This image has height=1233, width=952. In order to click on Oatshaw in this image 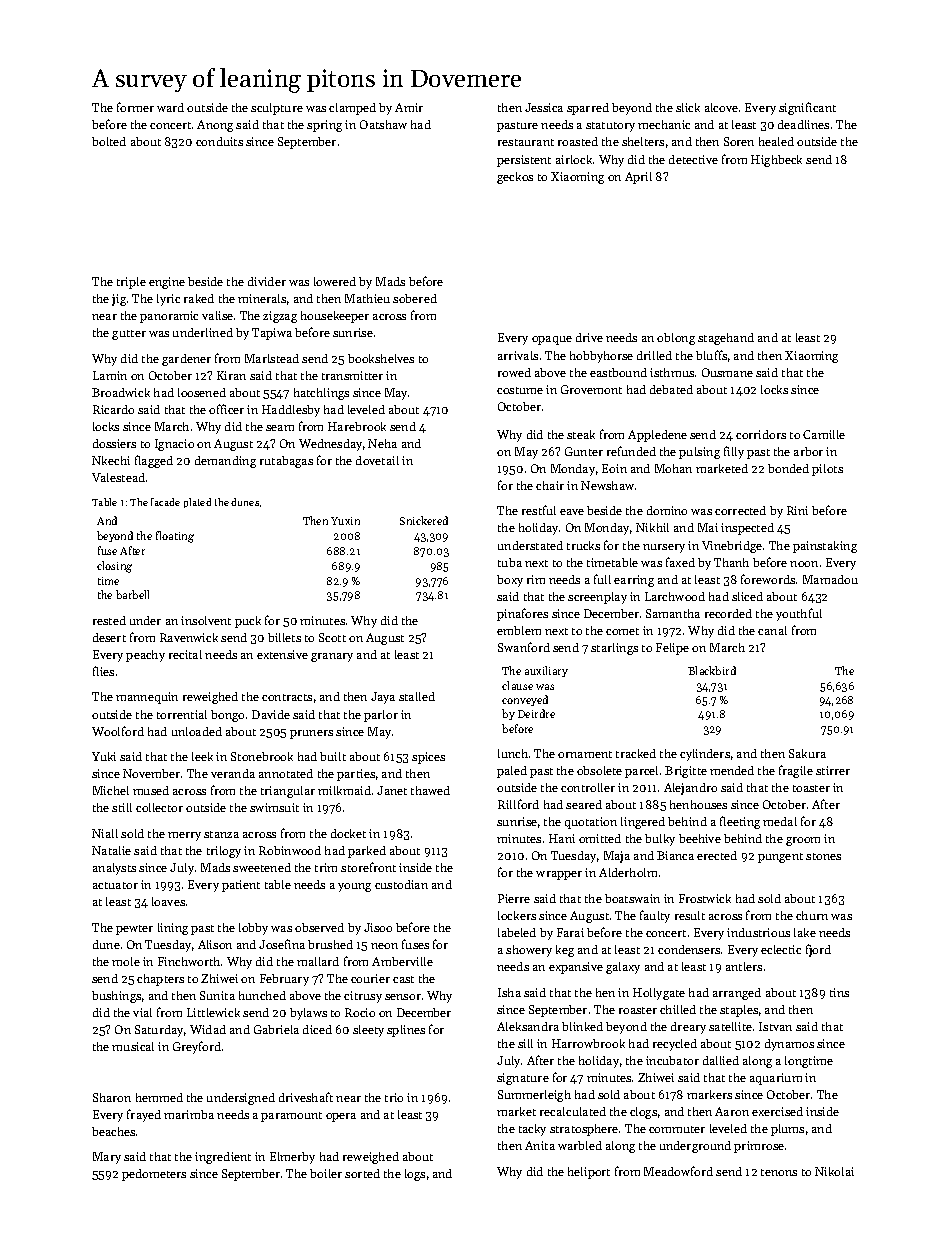, I will do `click(383, 124)`.
